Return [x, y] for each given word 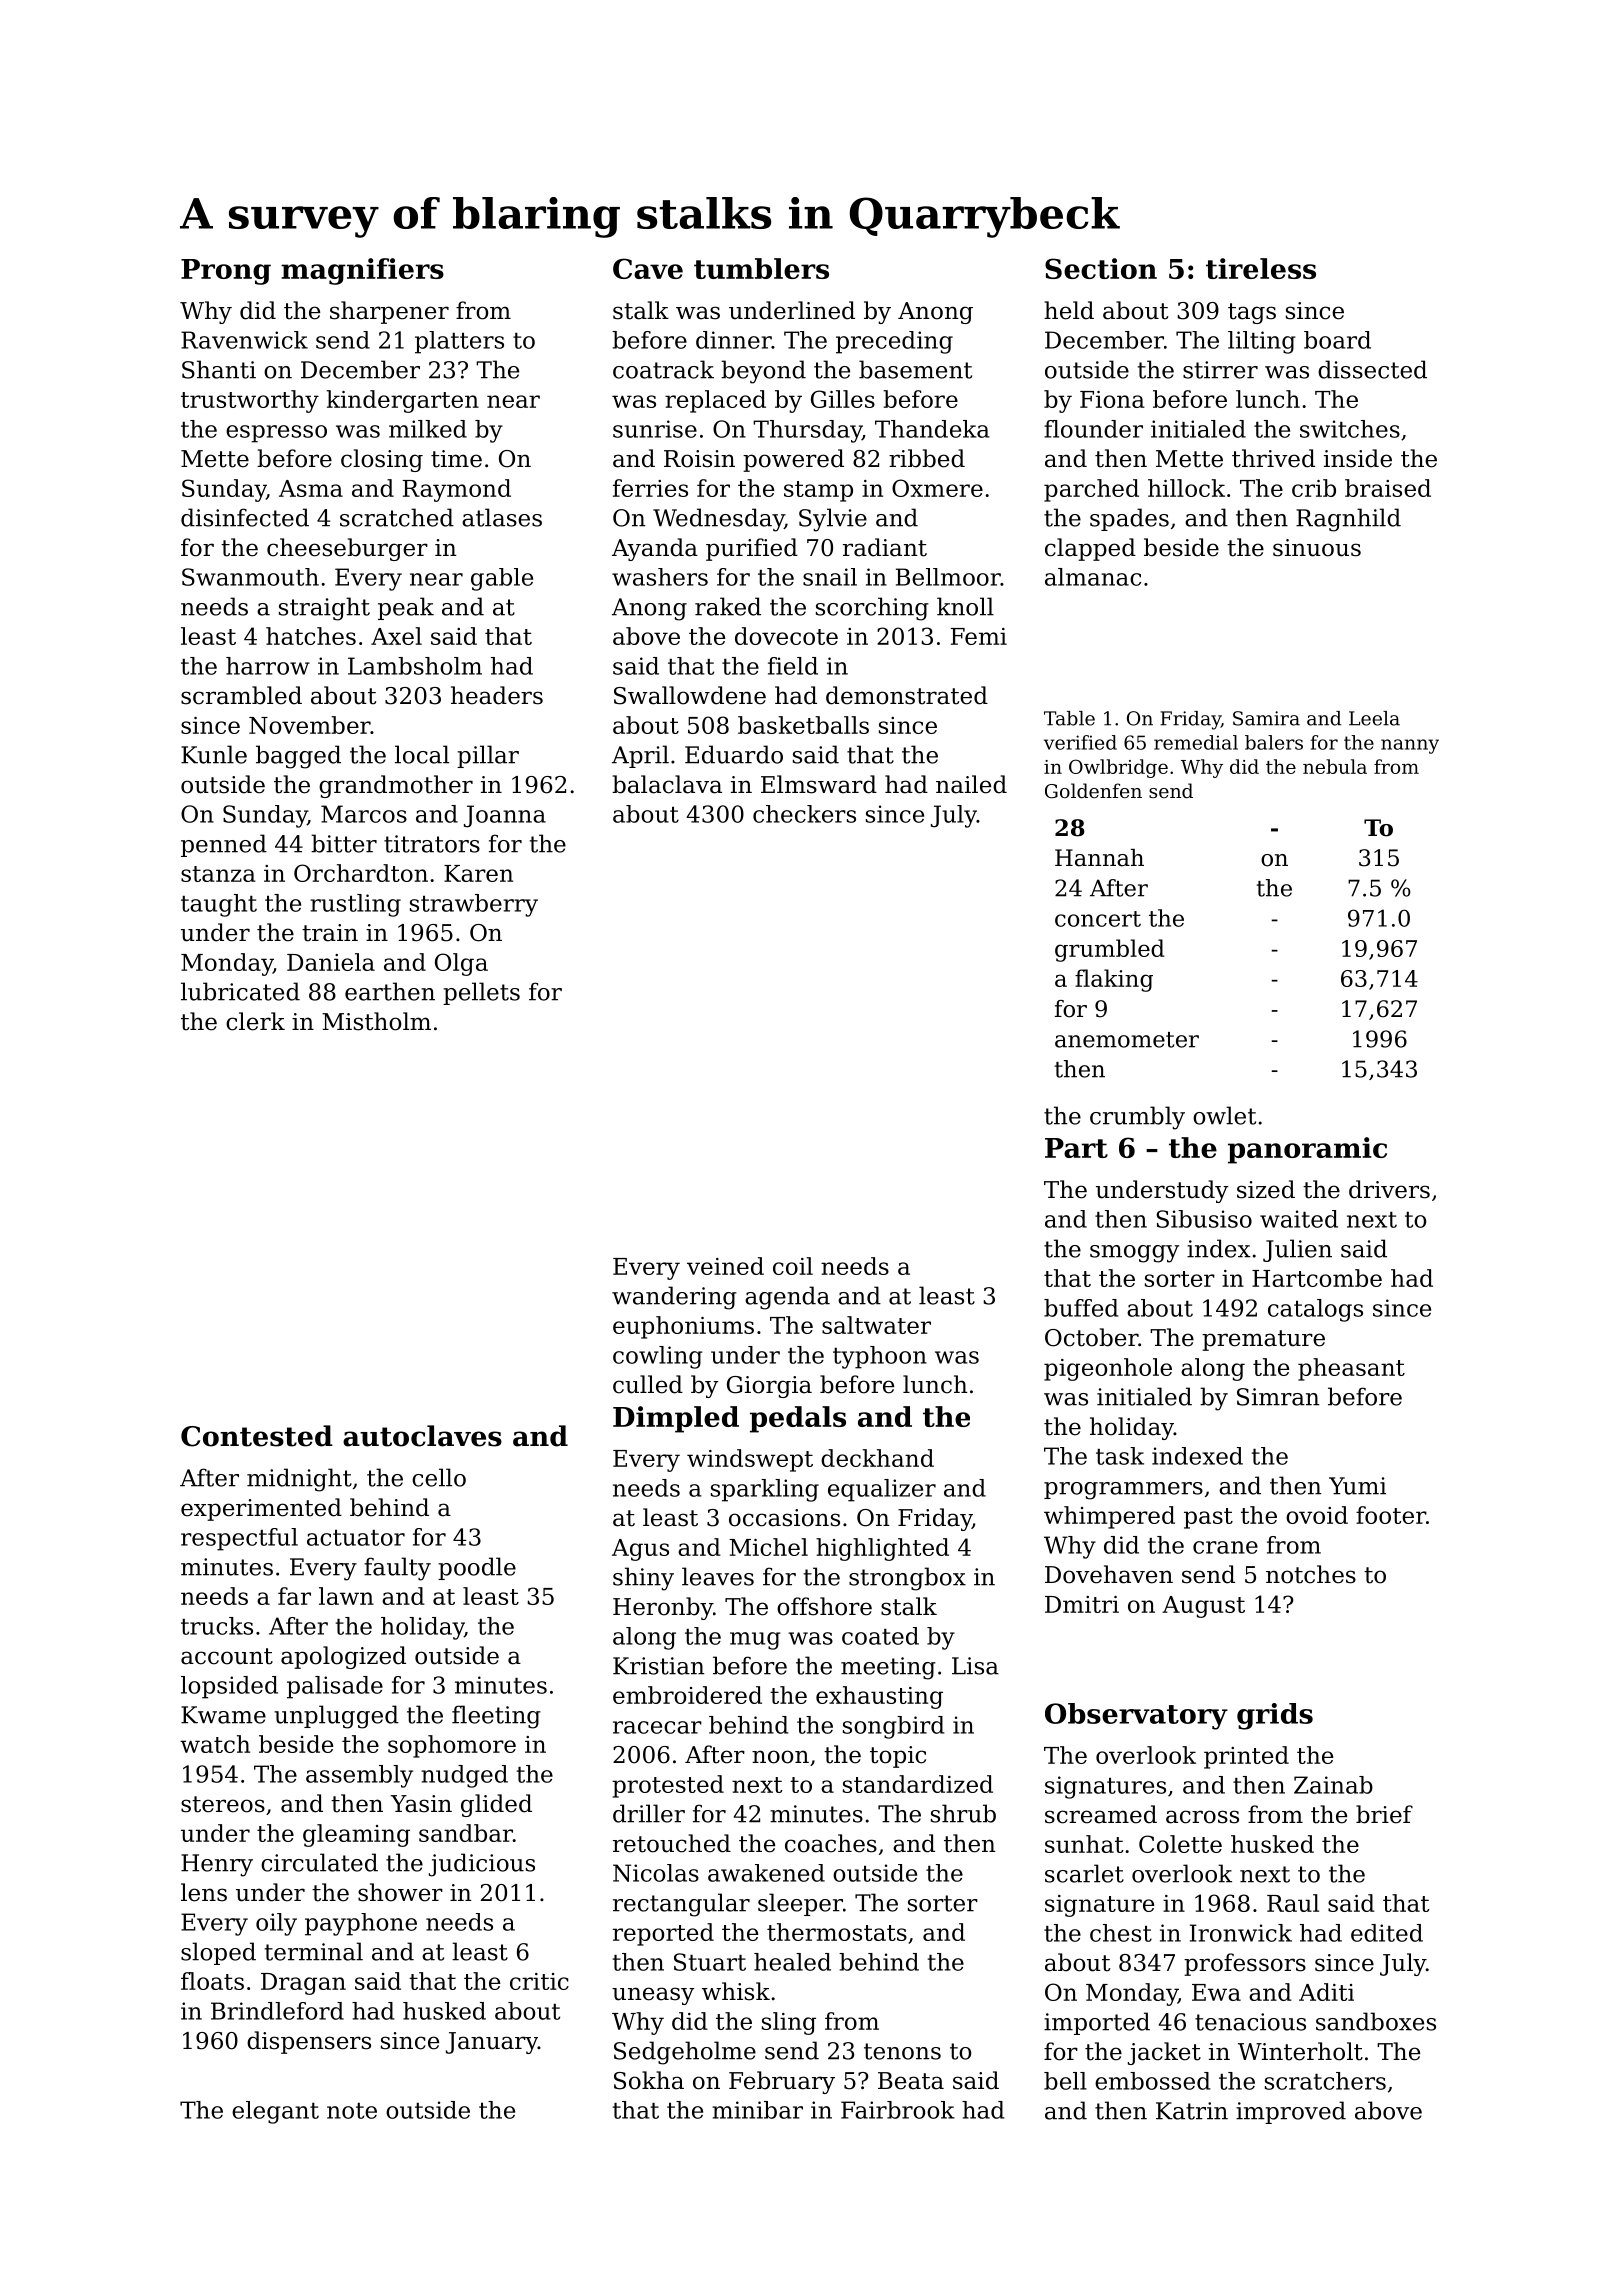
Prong [226, 272]
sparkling [765, 1490]
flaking [1114, 980]
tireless [1261, 268]
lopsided [229, 1687]
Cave [648, 268]
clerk [255, 1021]
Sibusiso [1204, 1219]
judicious [482, 1865]
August [1203, 1607]
